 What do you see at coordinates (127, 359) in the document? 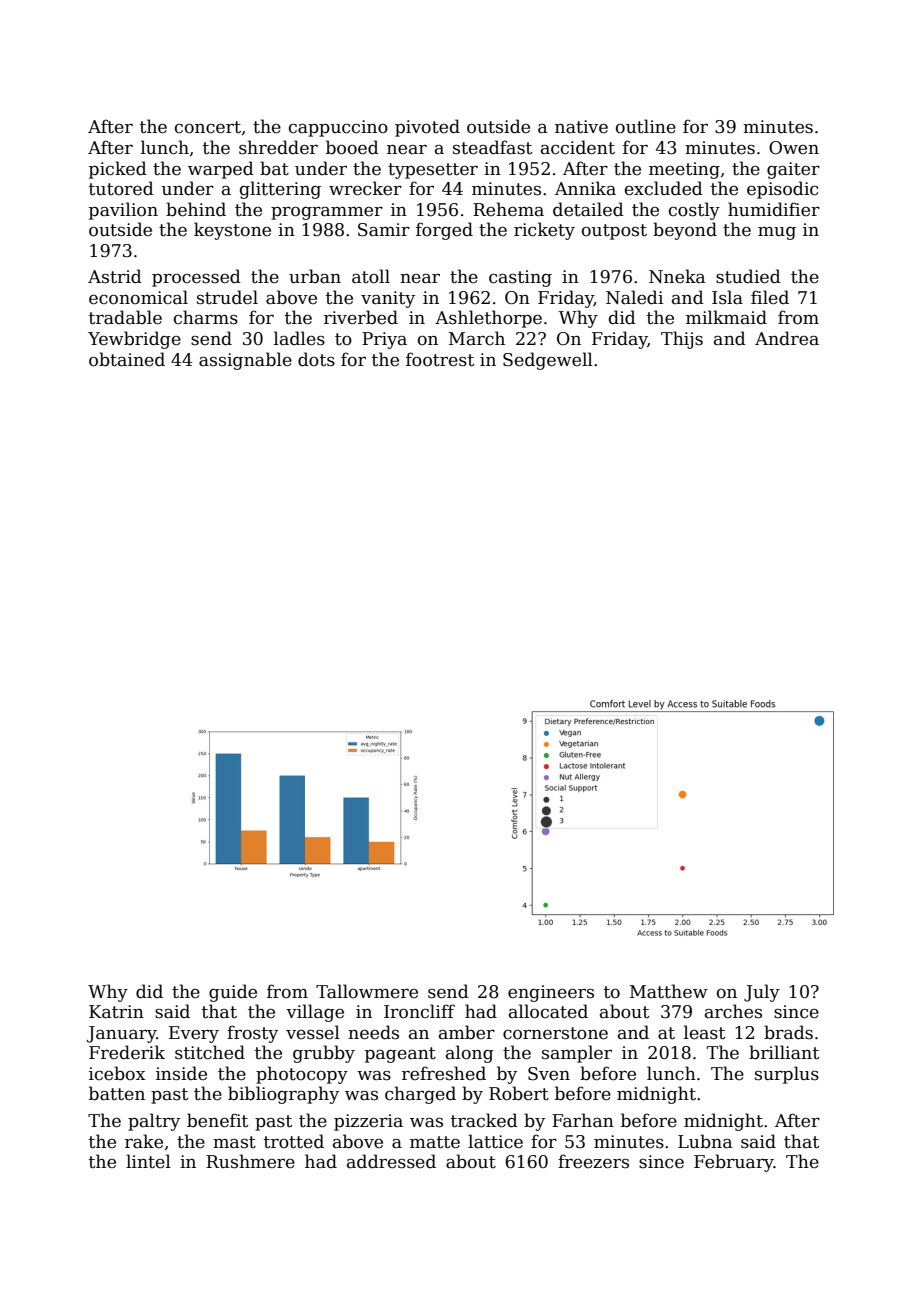
I see `obtained` at bounding box center [127, 359].
